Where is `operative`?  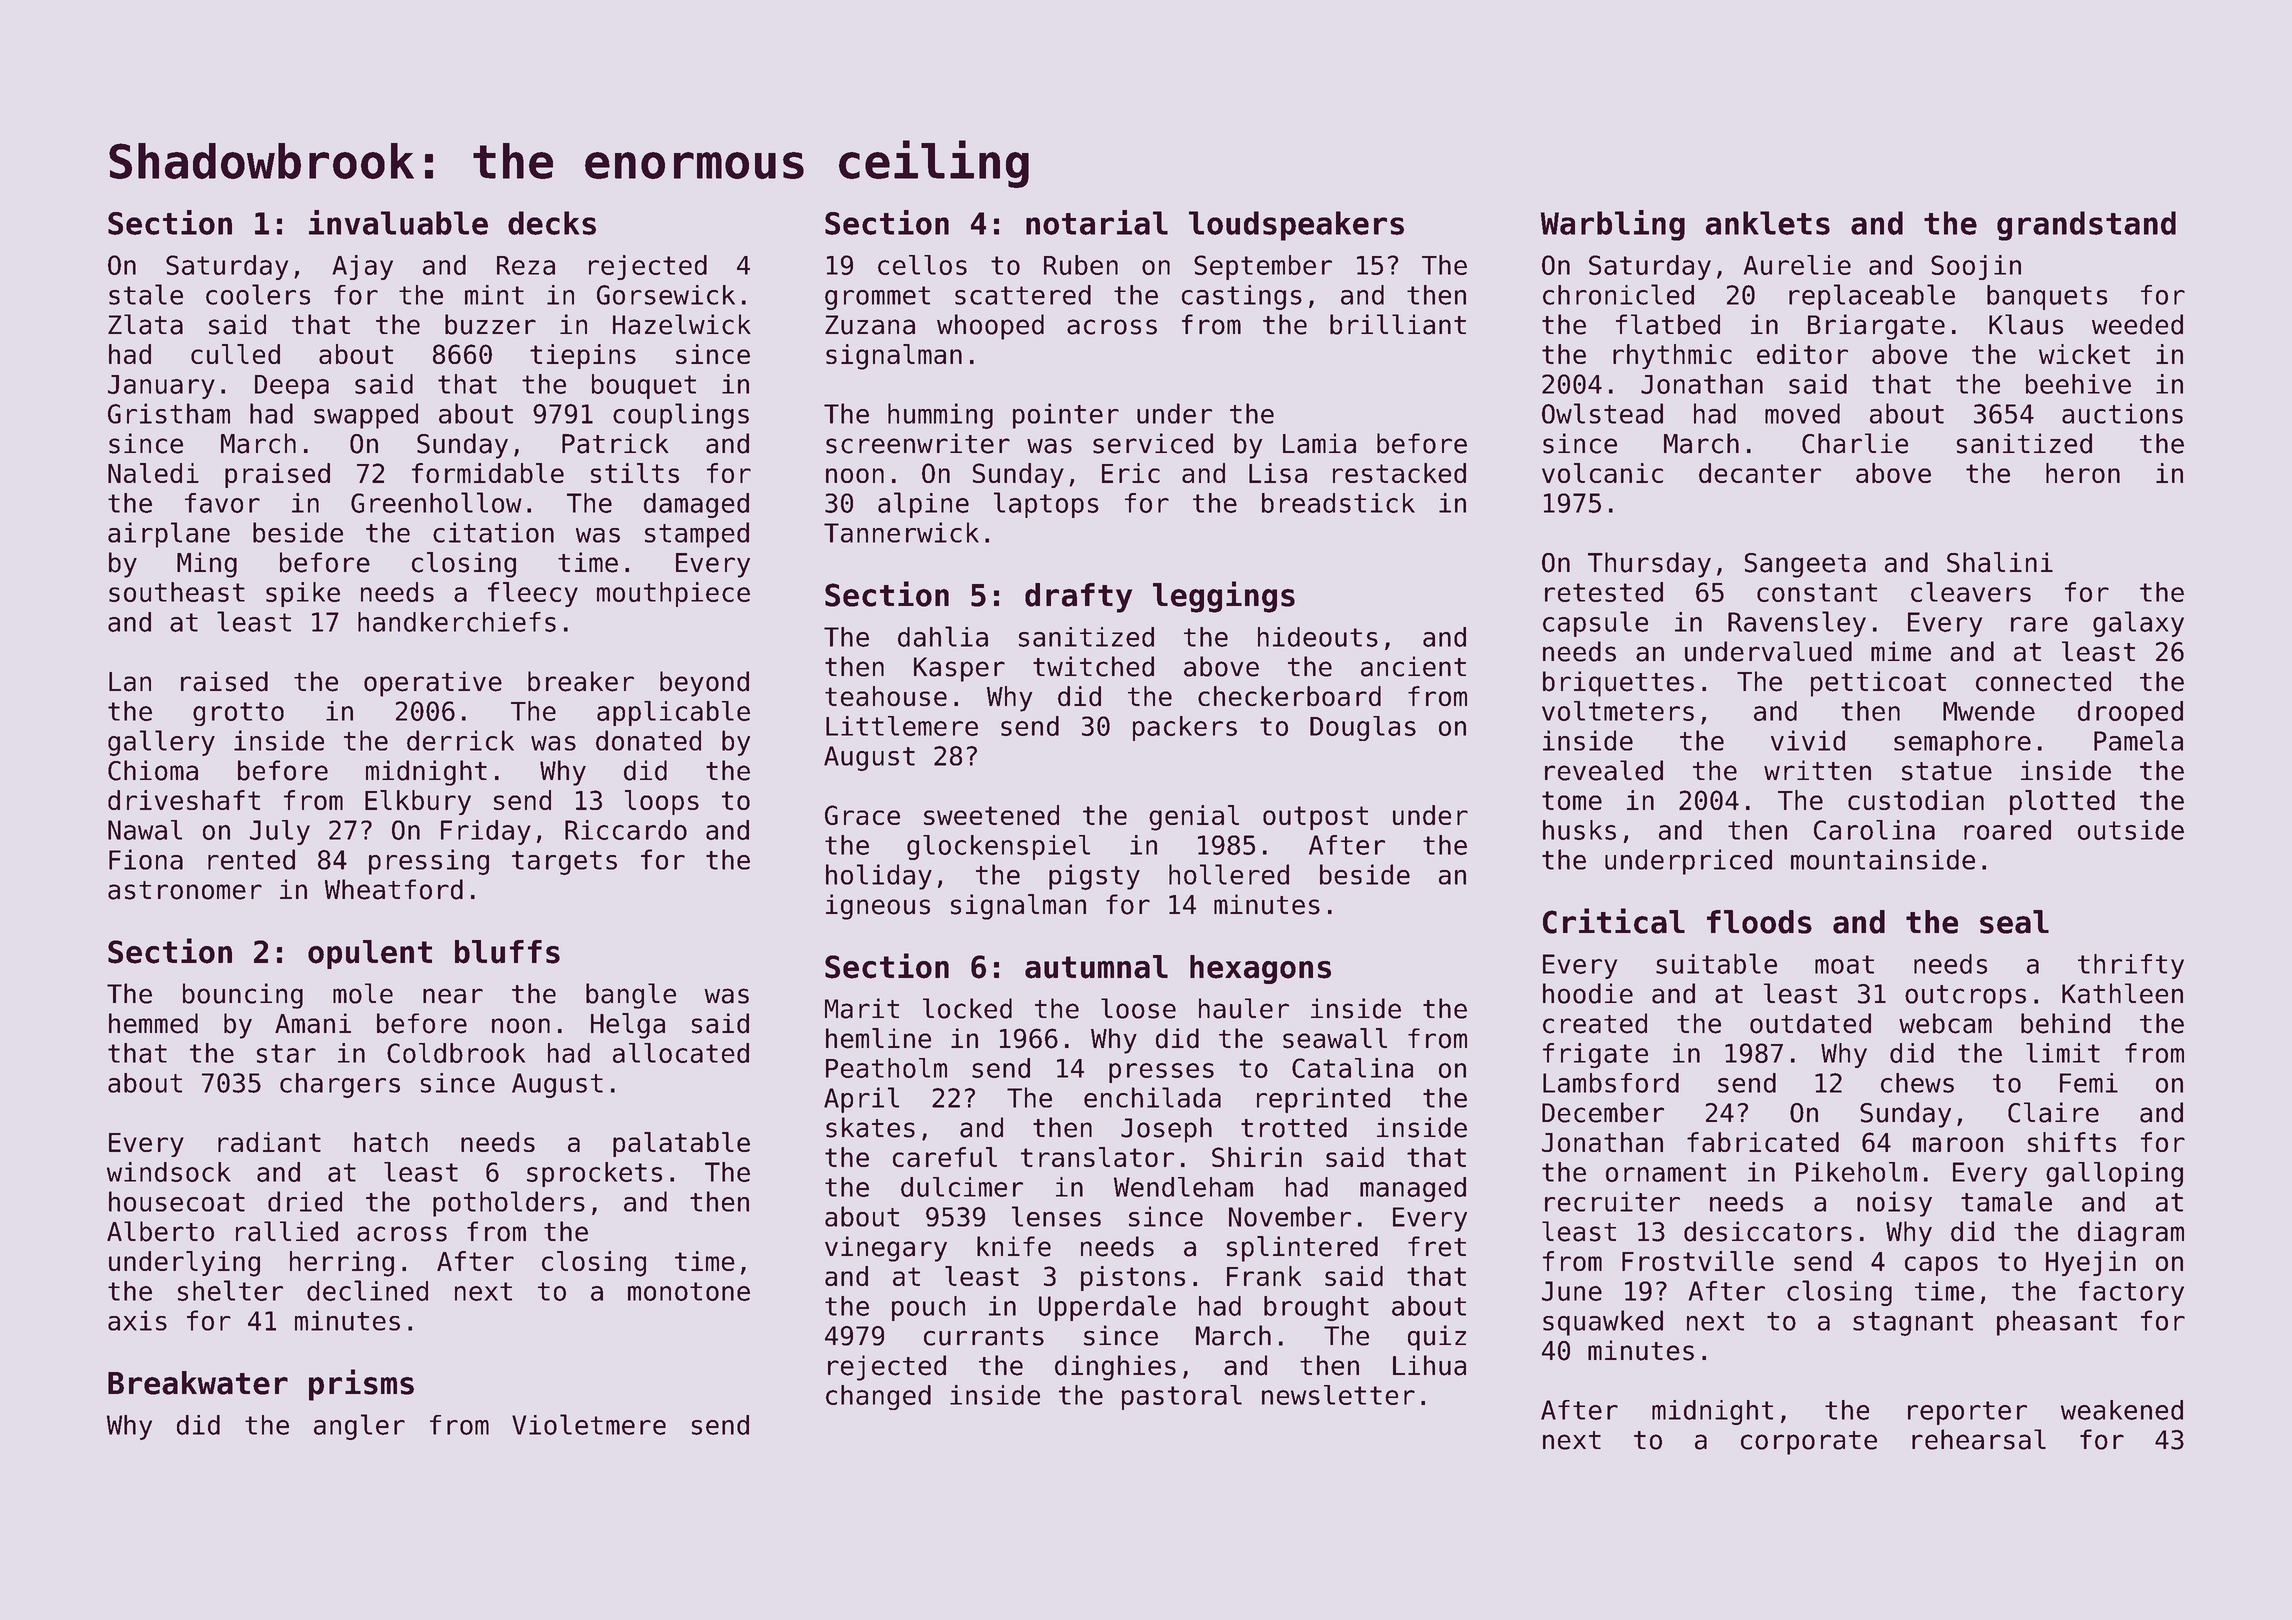 operative is located at coordinates (433, 684).
